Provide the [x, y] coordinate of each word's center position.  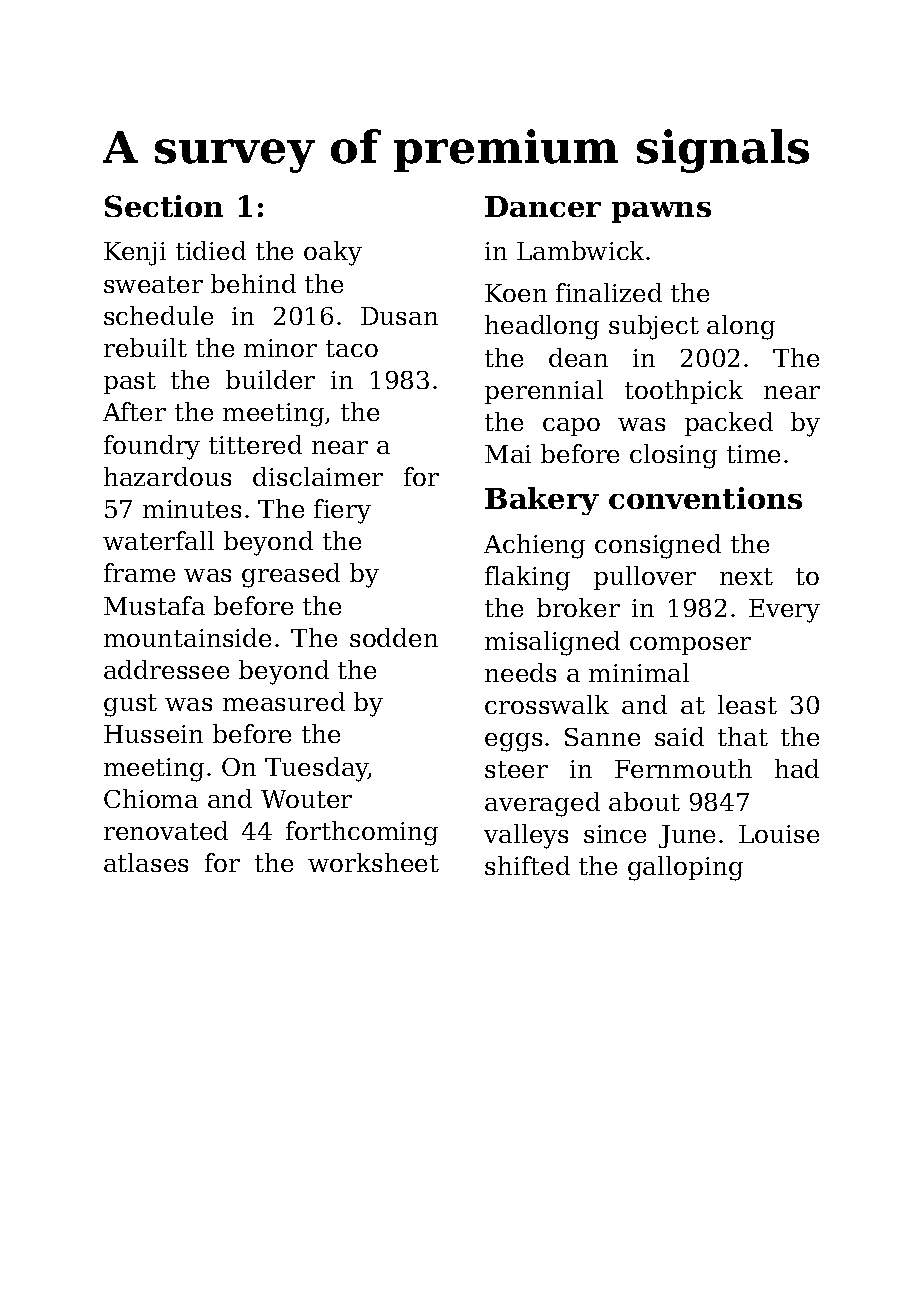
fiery [342, 511]
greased [291, 575]
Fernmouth [683, 768]
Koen [516, 293]
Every [784, 611]
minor [280, 348]
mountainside [187, 637]
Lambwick [580, 250]
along [741, 327]
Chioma [151, 798]
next [746, 576]
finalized [609, 292]
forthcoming [362, 833]
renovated [166, 830]
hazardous [167, 476]
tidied [211, 250]
